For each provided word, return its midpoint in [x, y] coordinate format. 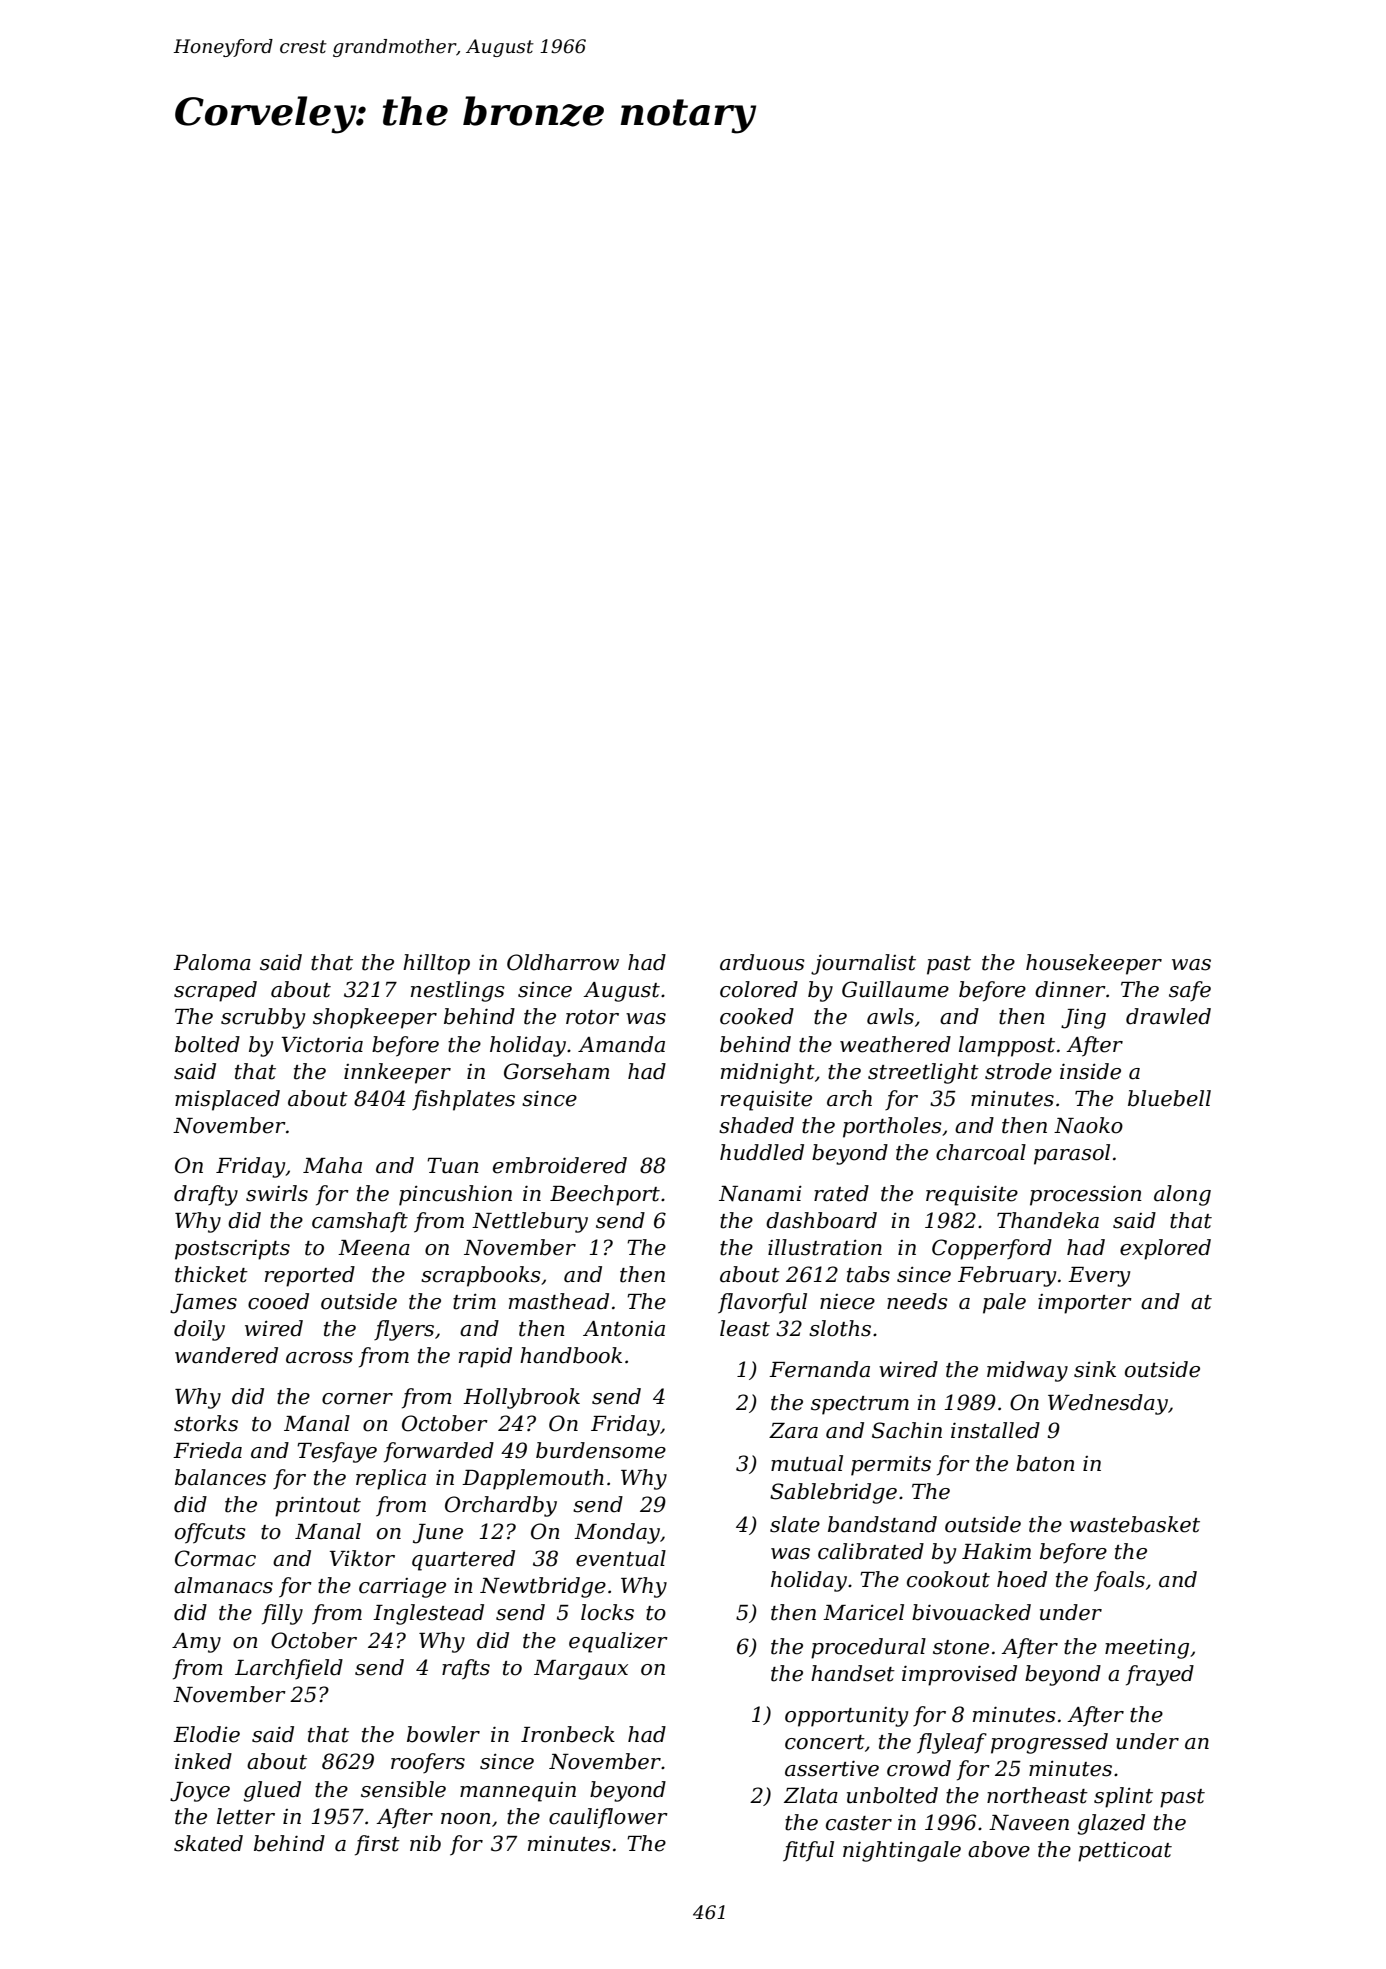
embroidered [560, 1165]
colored [759, 989]
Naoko [1088, 1125]
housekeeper [1094, 964]
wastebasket [1135, 1524]
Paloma [212, 962]
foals [1119, 1581]
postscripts [232, 1250]
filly [282, 1614]
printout [318, 1506]
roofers [428, 1763]
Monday [617, 1533]
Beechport [605, 1195]
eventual [621, 1558]
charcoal [981, 1152]
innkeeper [397, 1073]
